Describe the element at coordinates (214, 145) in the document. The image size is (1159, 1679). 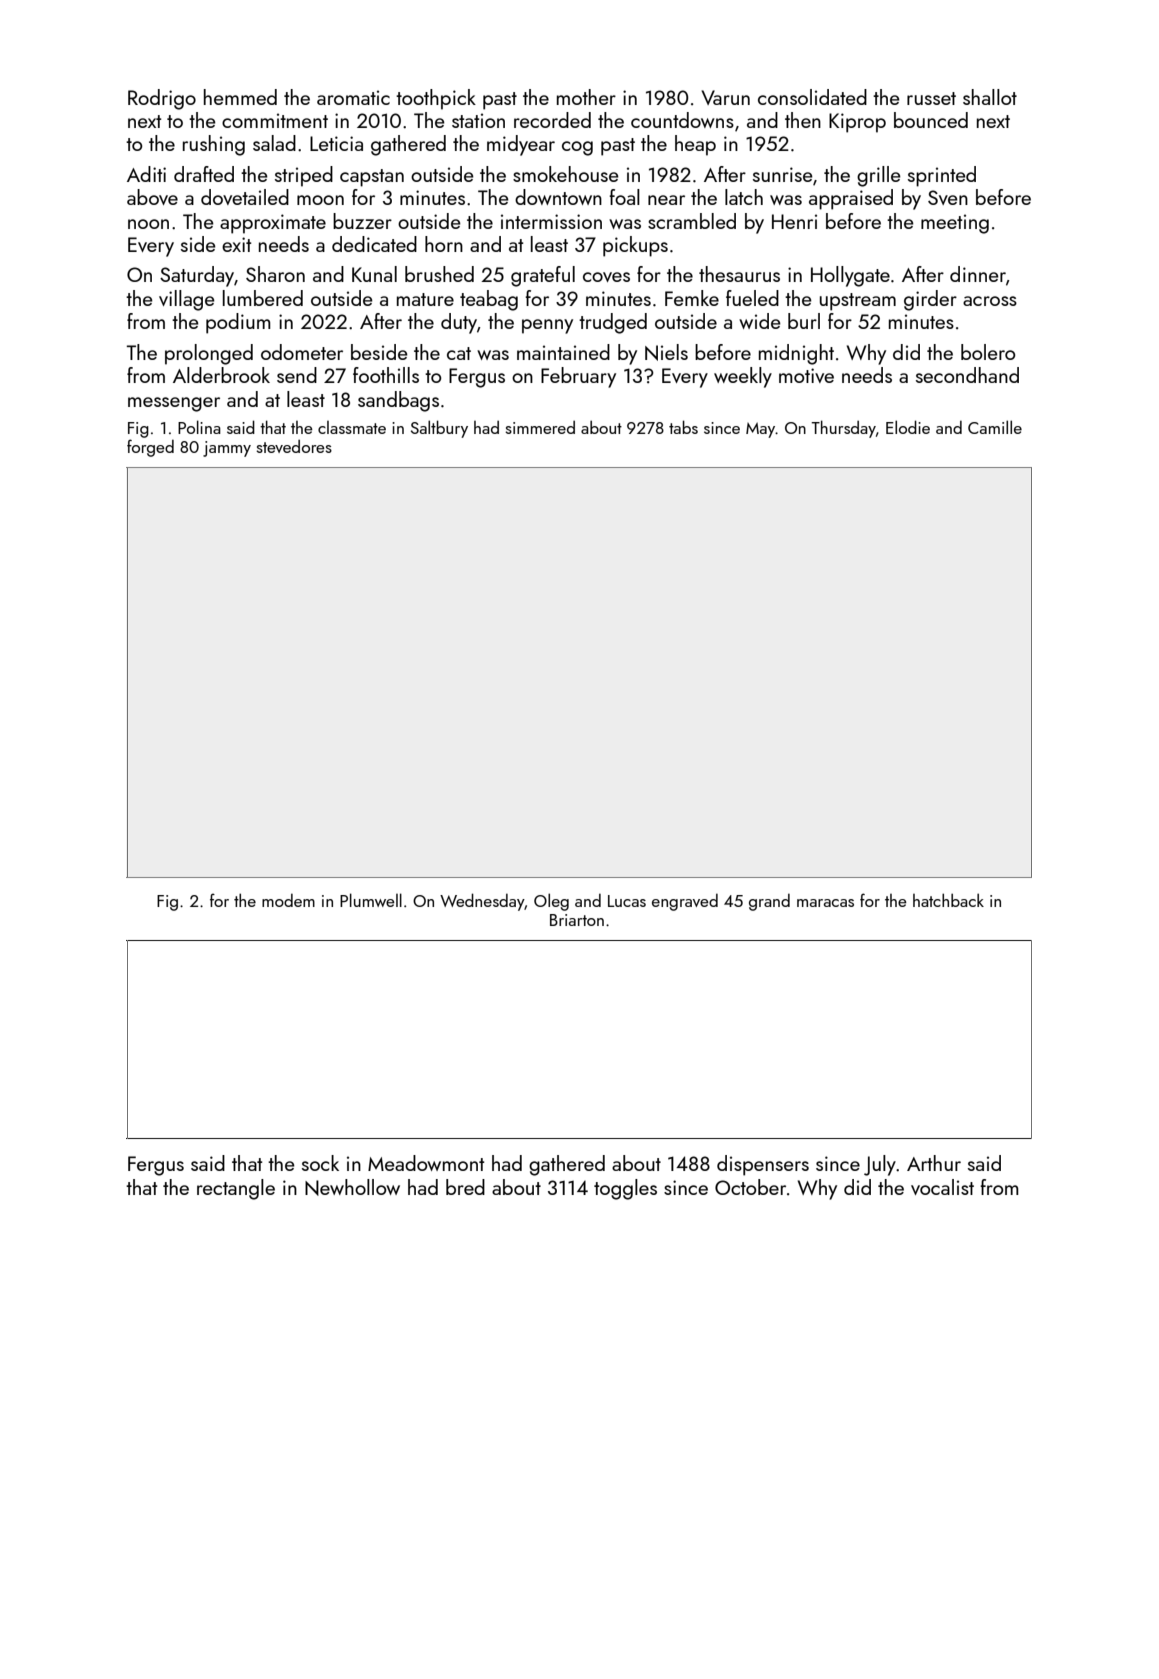
I see `rushing` at that location.
